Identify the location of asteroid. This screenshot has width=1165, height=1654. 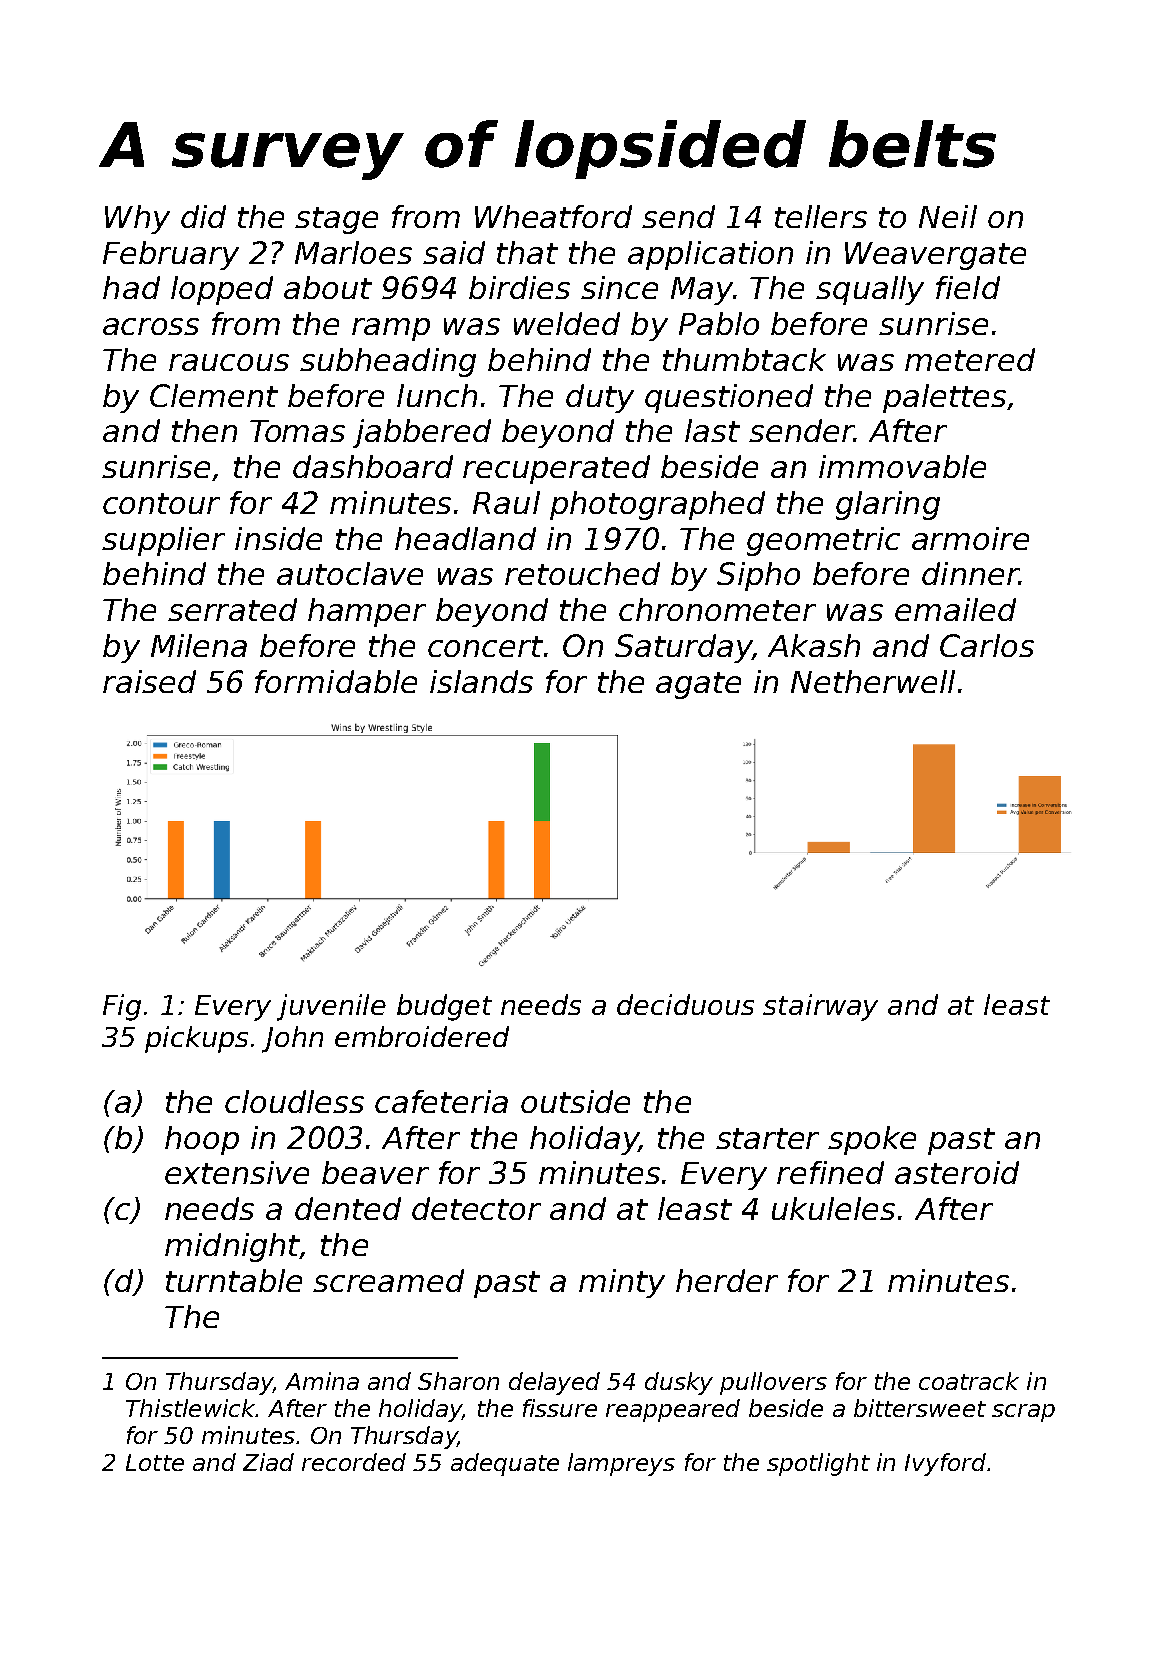
(957, 1172).
